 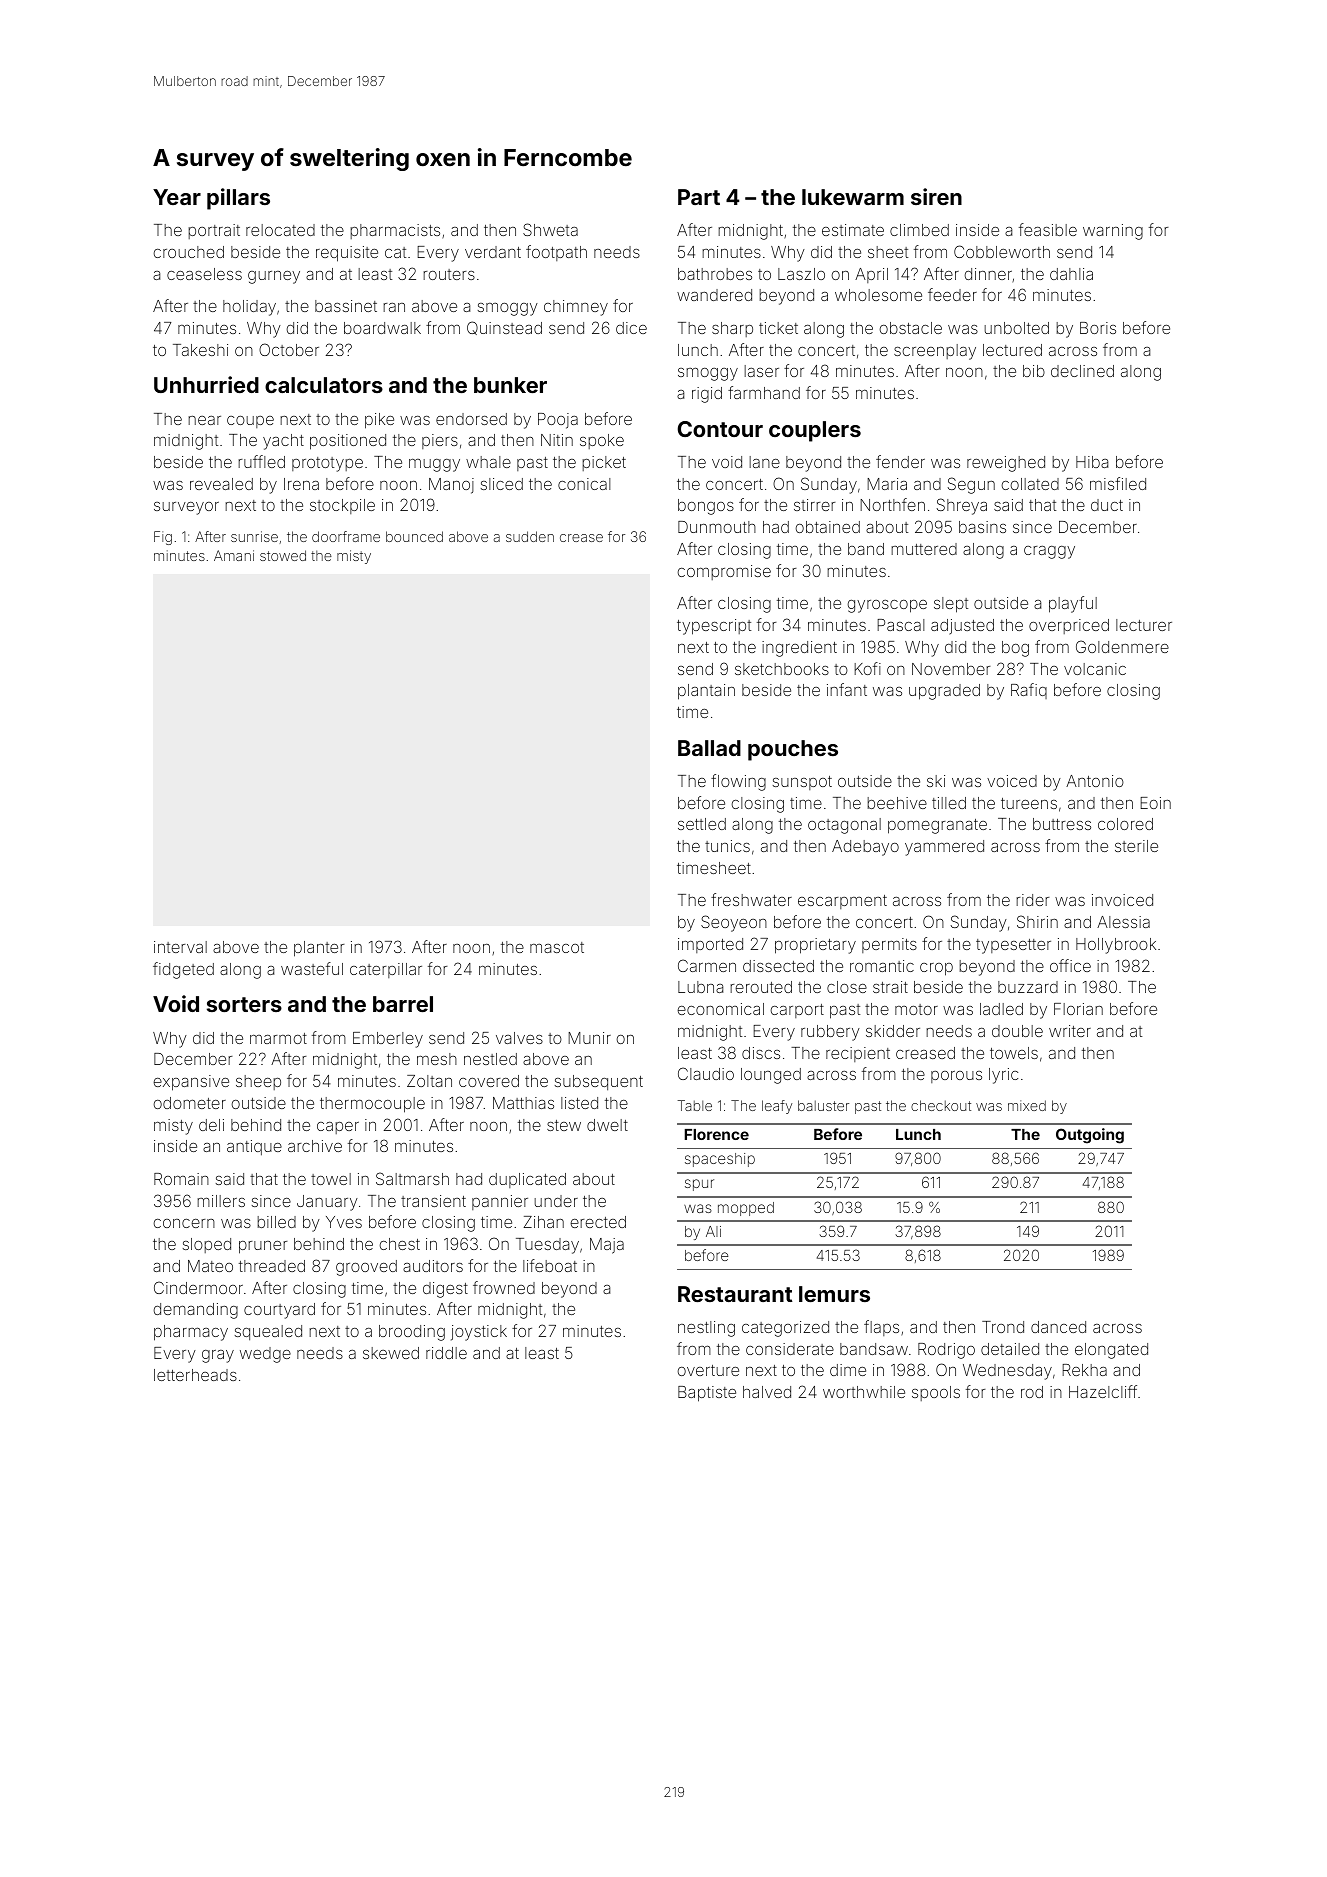 I want to click on Outgoing, so click(x=1090, y=1136).
